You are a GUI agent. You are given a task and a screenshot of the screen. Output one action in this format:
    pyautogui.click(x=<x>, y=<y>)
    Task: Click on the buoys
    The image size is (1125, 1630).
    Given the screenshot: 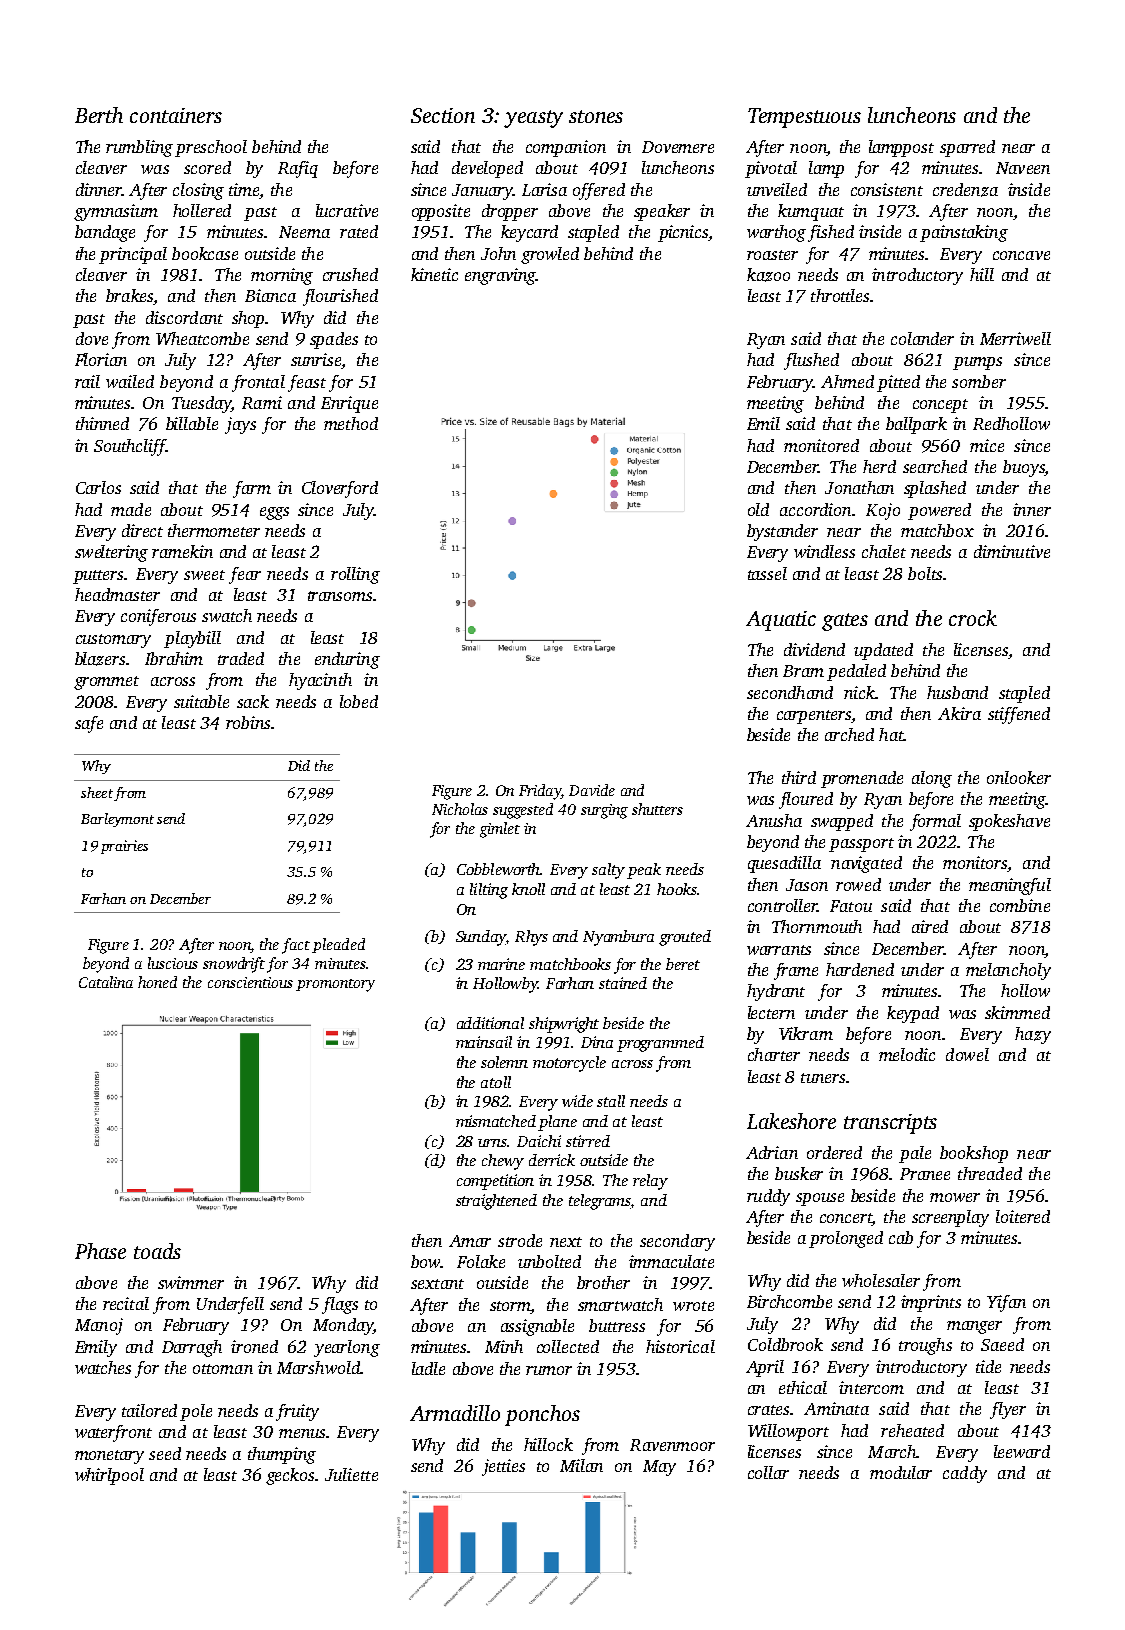 What is the action you would take?
    pyautogui.click(x=1024, y=468)
